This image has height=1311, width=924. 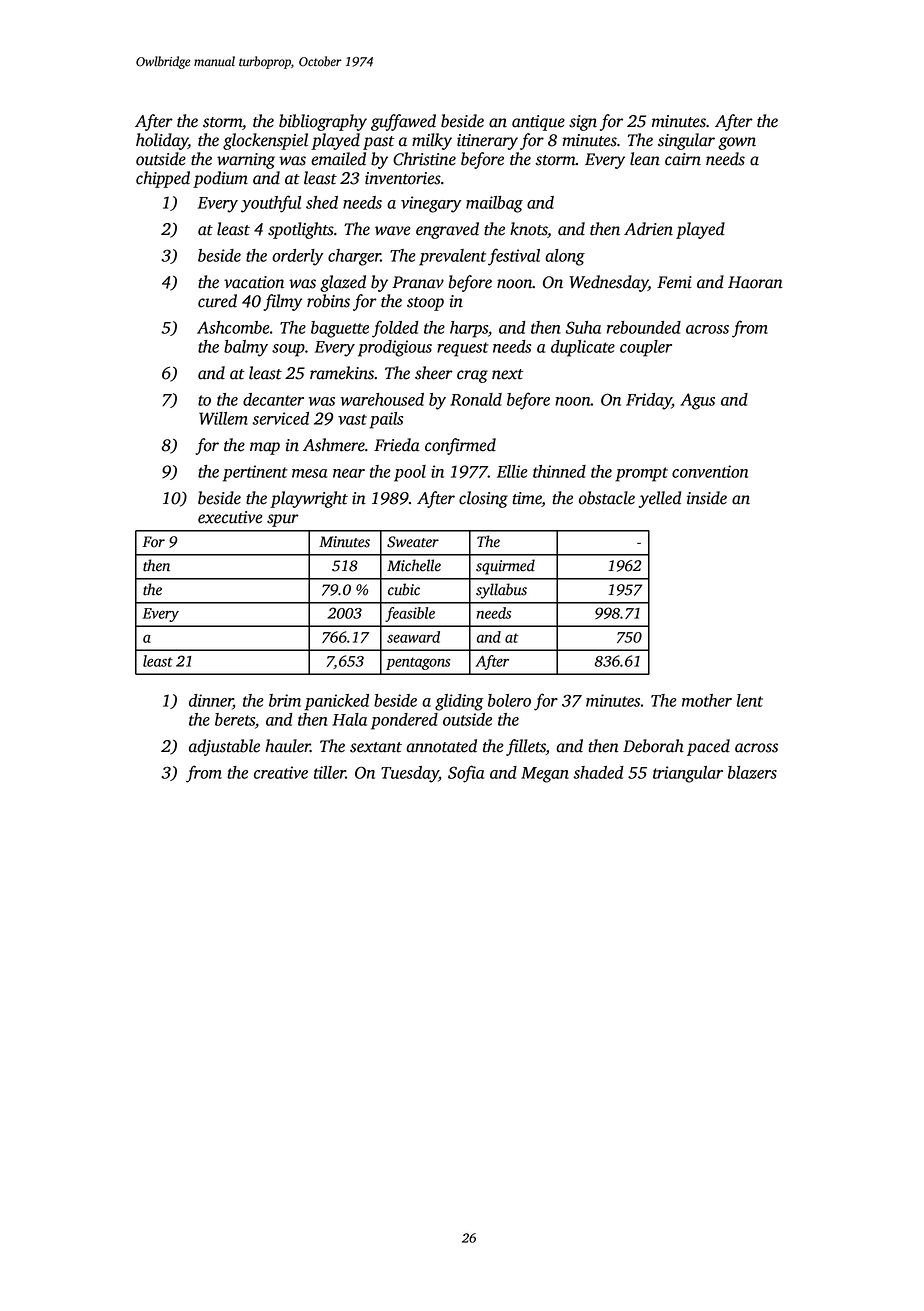 I want to click on Tuesday, so click(x=410, y=774).
